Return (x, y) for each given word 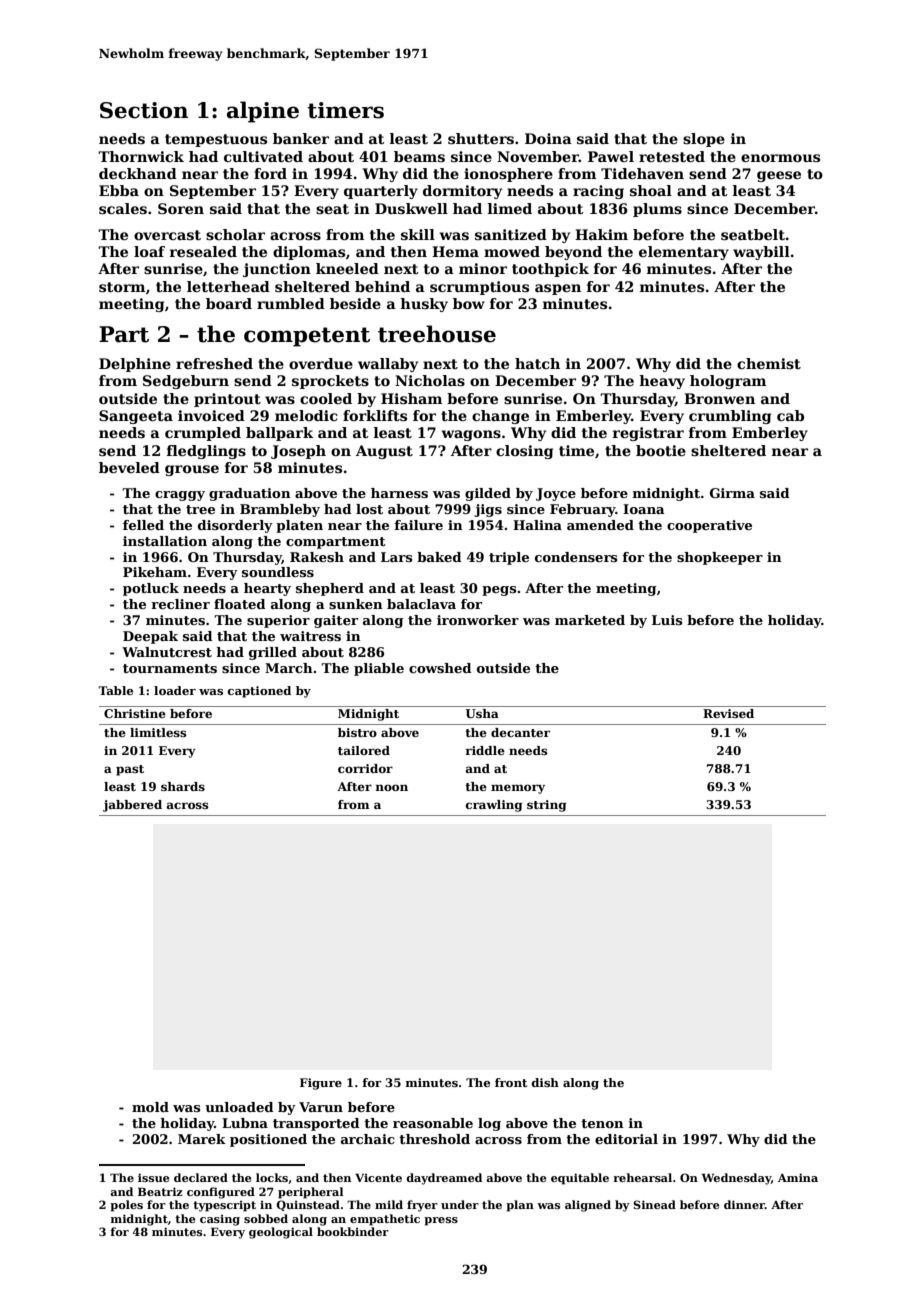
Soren (181, 208)
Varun (321, 1107)
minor (483, 268)
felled (143, 525)
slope (704, 140)
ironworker (478, 620)
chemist (769, 363)
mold (150, 1107)
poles (126, 1206)
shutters (481, 138)
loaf (149, 251)
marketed (590, 620)
